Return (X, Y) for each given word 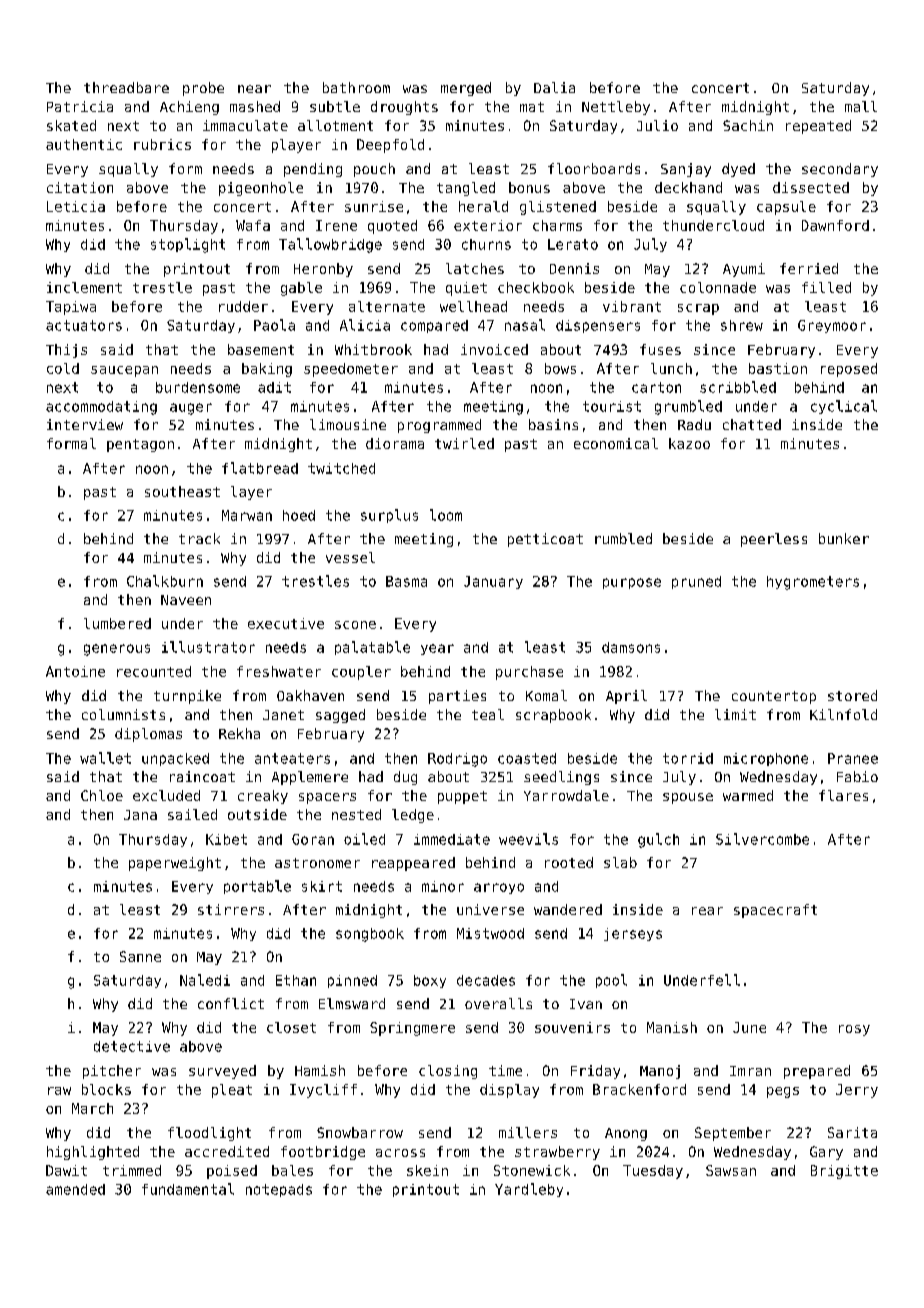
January (493, 582)
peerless (774, 540)
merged (466, 89)
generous (117, 650)
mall (861, 106)
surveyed (222, 1072)
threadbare (126, 87)
